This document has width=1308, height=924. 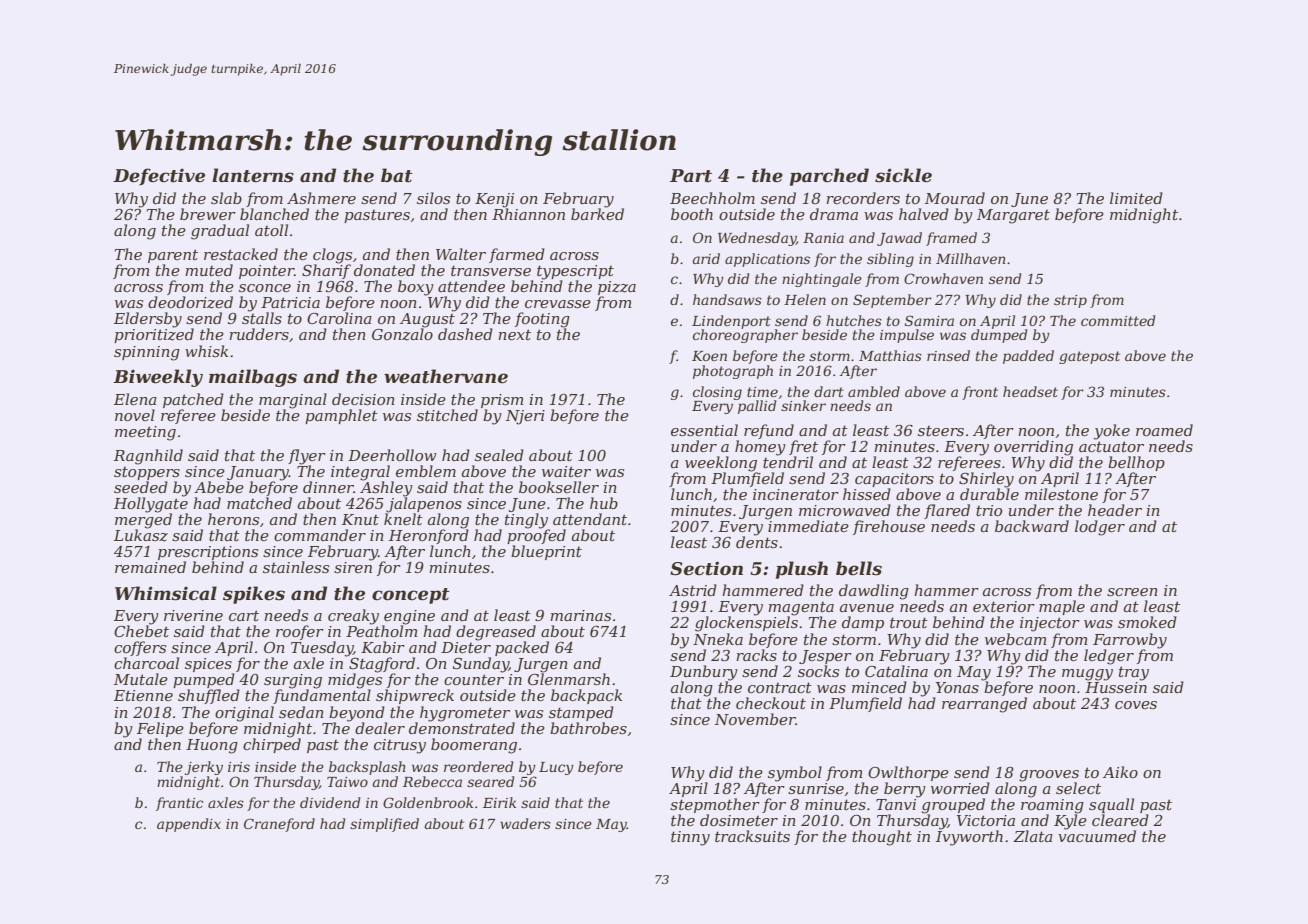 I want to click on lodger, so click(x=1100, y=528).
